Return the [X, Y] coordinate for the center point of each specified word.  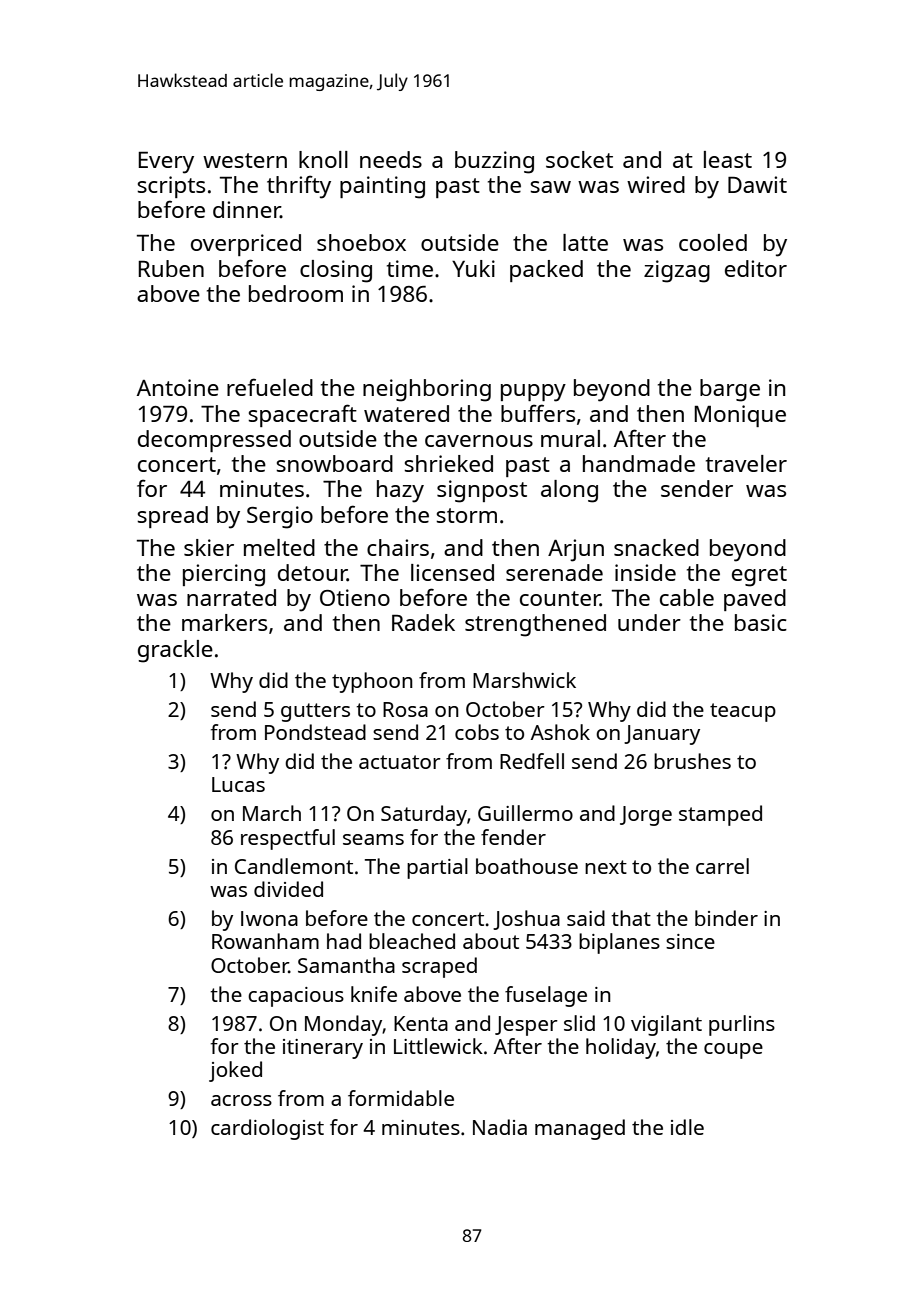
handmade [639, 463]
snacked [656, 547]
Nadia [500, 1127]
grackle [175, 651]
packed [546, 271]
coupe [733, 1051]
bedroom [296, 293]
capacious [296, 997]
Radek [423, 622]
